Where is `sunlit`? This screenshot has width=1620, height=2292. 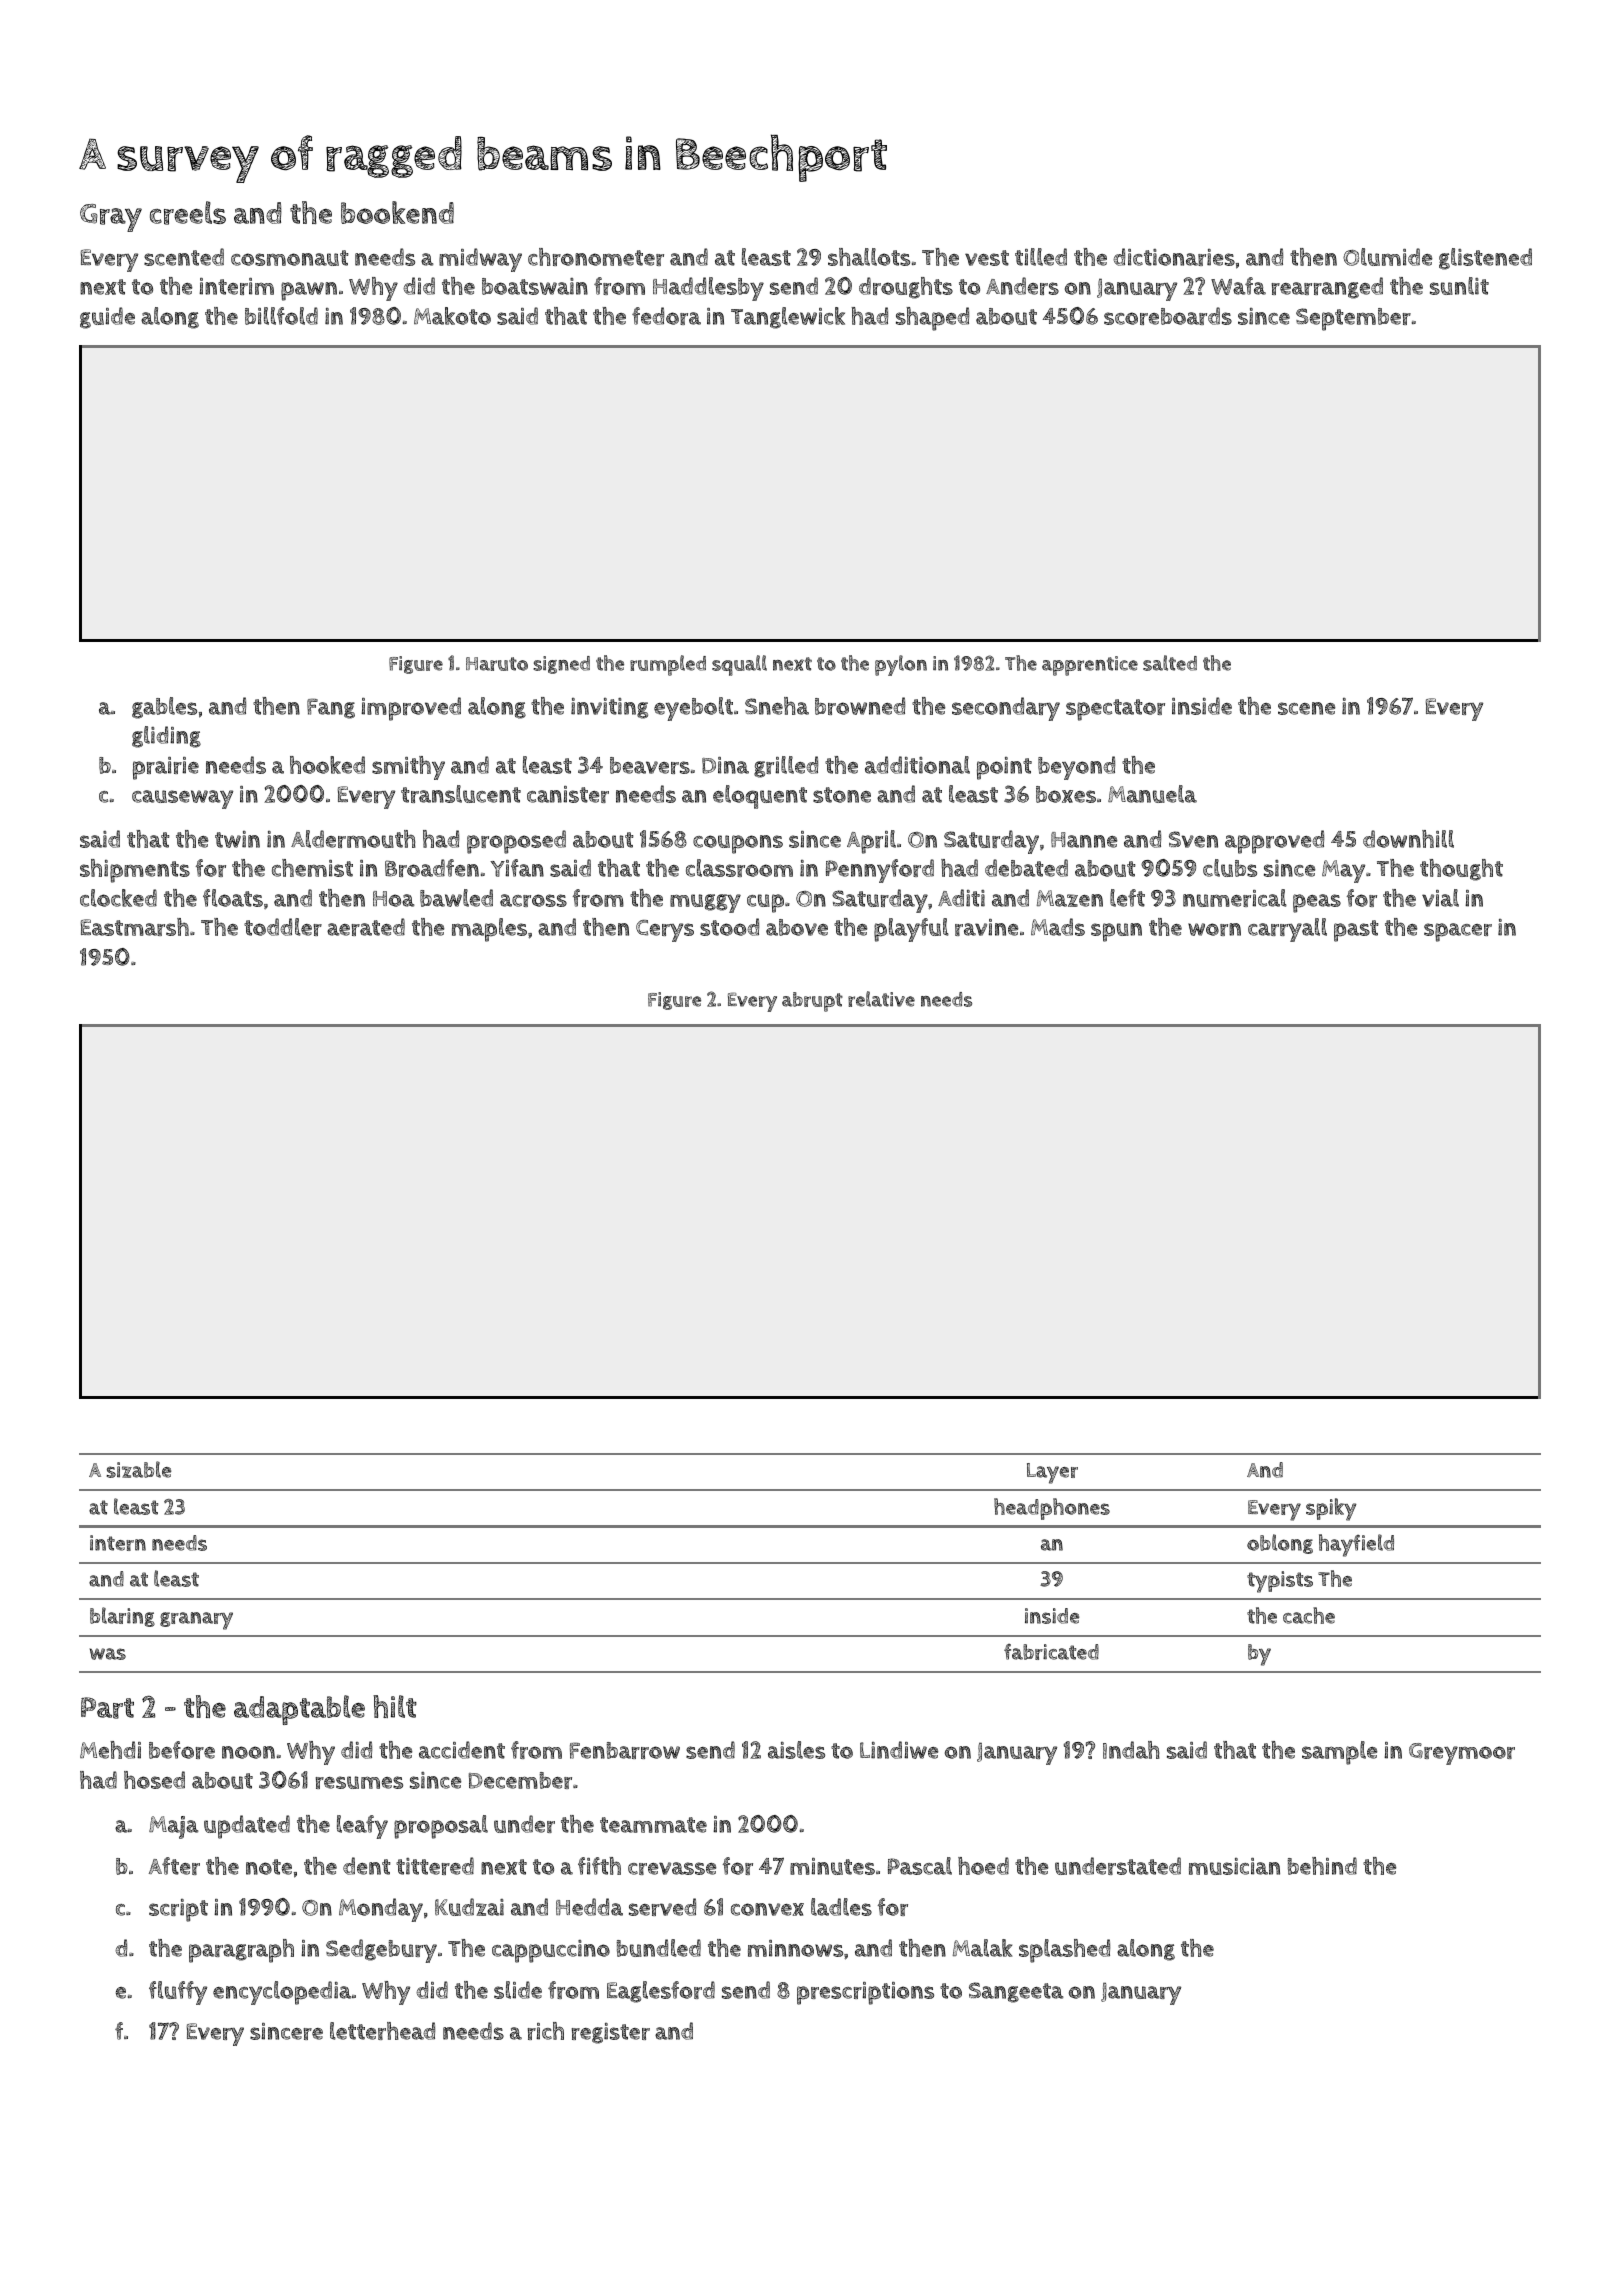 sunlit is located at coordinates (1459, 286).
